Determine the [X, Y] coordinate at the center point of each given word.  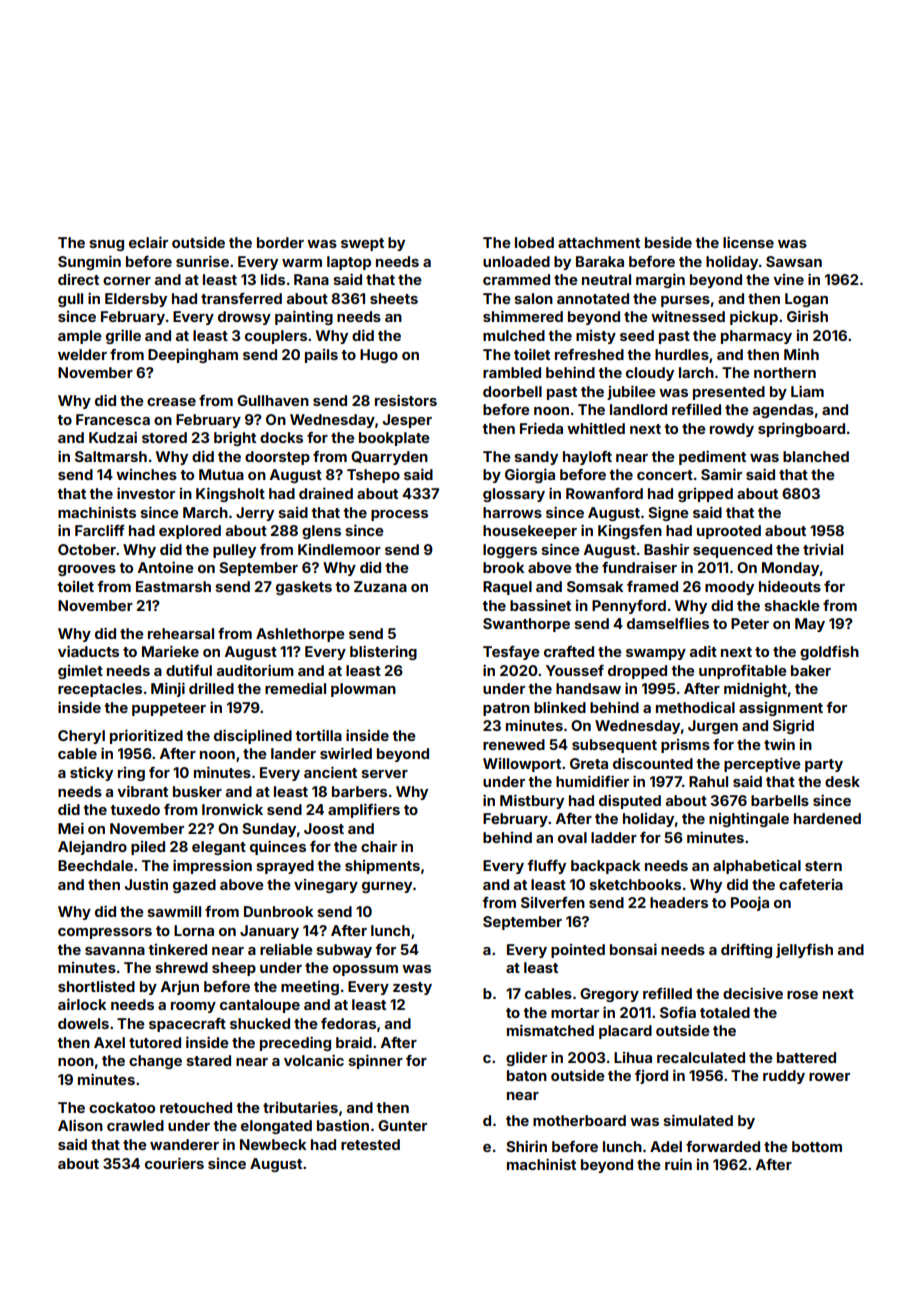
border [280, 242]
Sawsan [794, 261]
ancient [330, 772]
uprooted [729, 532]
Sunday [269, 830]
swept [362, 244]
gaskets [304, 588]
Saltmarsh [111, 456]
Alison [80, 1125]
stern [823, 866]
